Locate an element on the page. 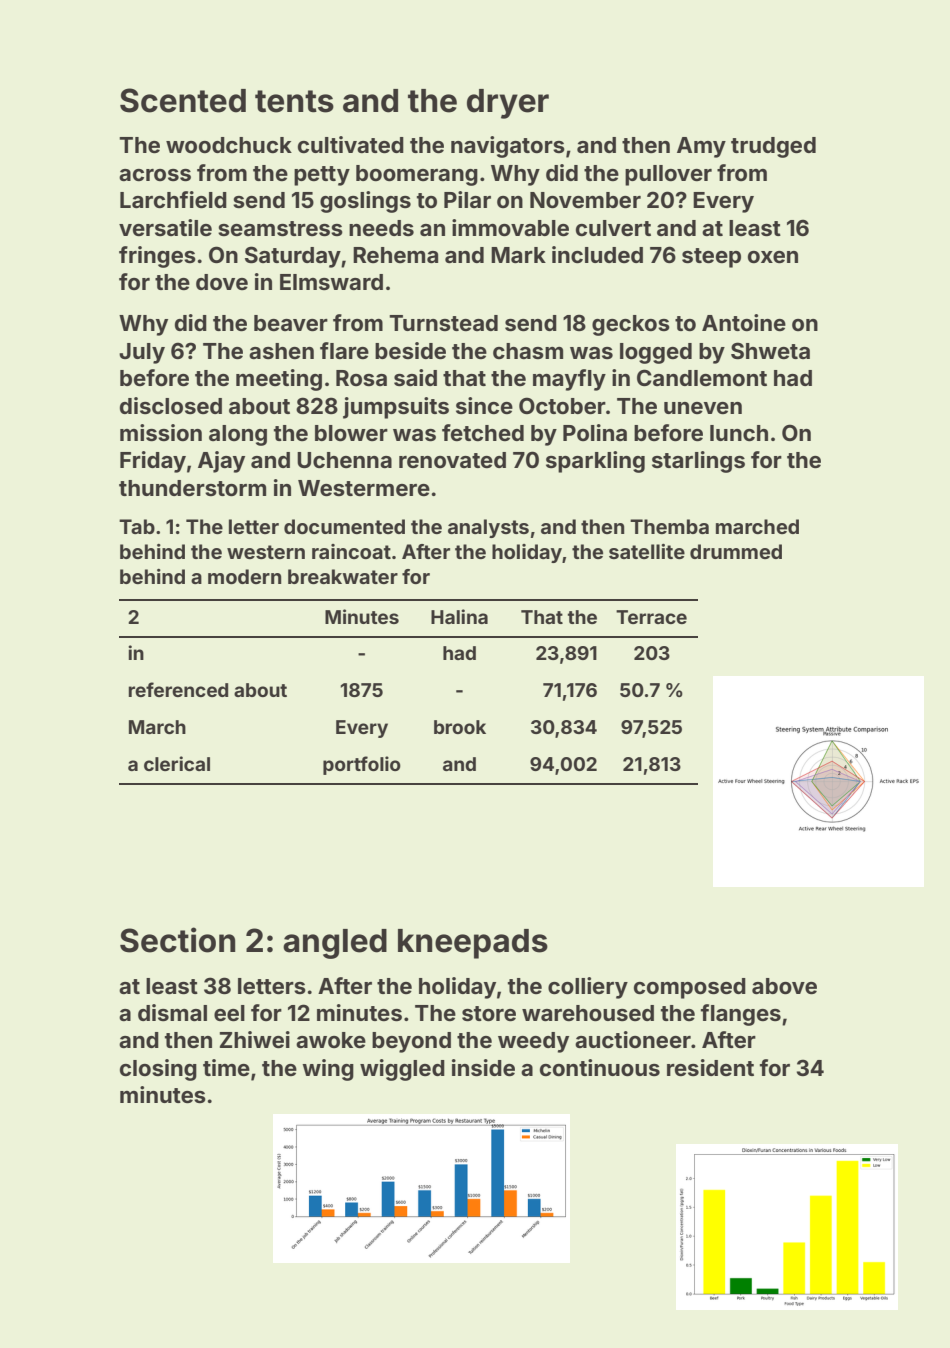 The width and height of the image is (950, 1348). Shweta is located at coordinates (770, 351).
